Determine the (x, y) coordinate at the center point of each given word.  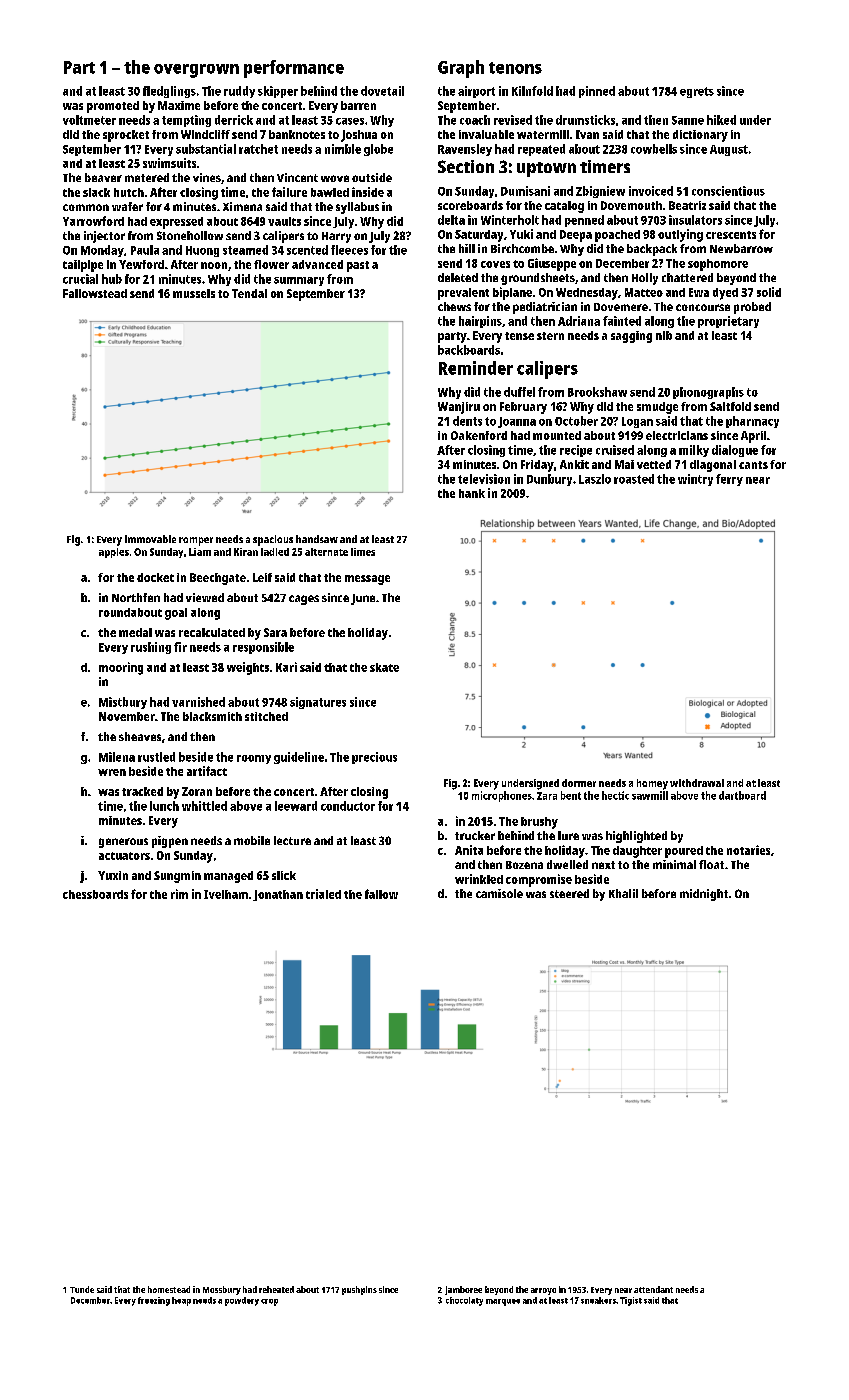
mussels (194, 293)
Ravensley (465, 150)
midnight (704, 895)
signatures (318, 703)
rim (179, 894)
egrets (697, 92)
